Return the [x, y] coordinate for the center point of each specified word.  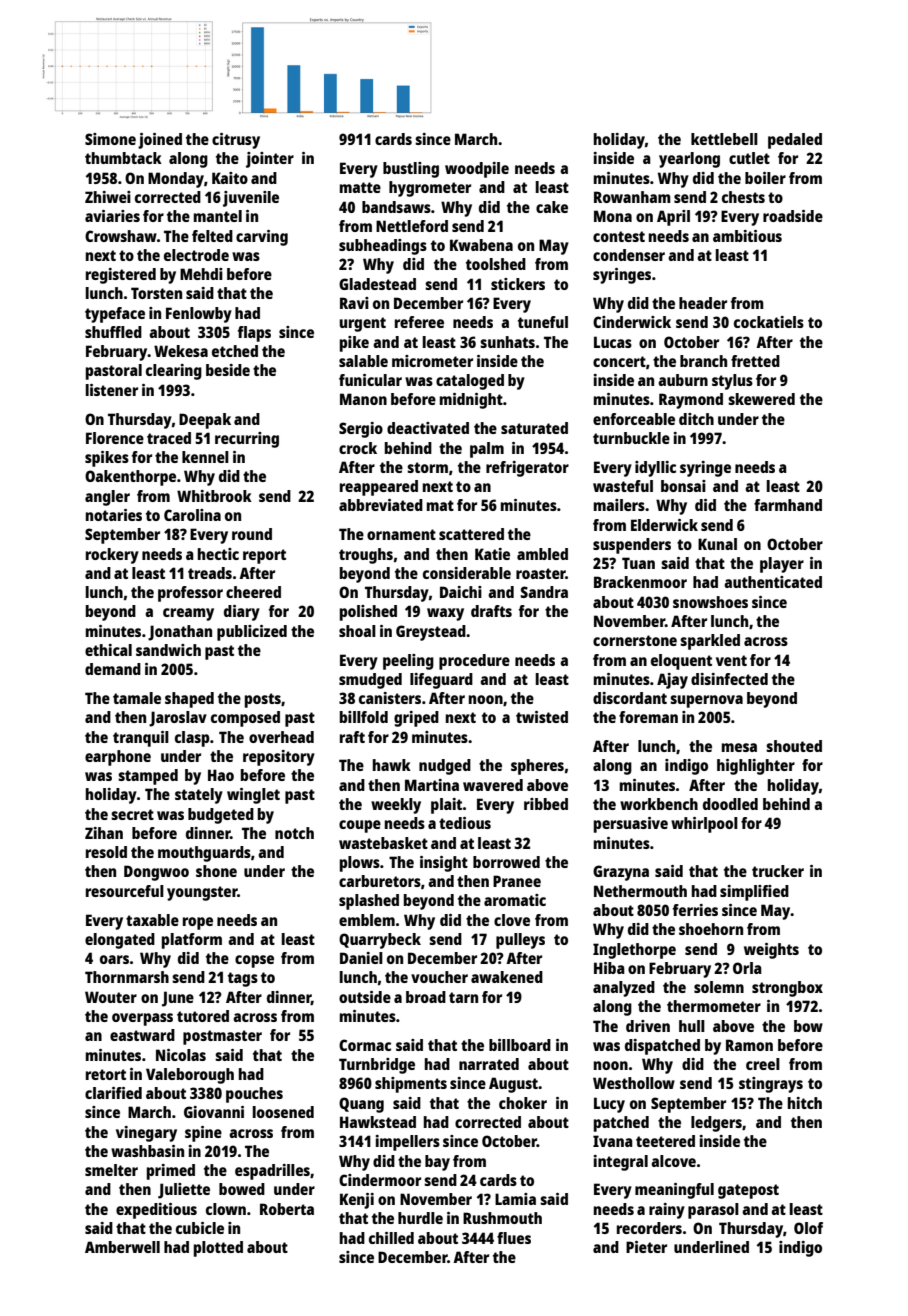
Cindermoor [380, 1180]
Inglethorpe [634, 951]
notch [294, 833]
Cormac [365, 1045]
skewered [761, 399]
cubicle [200, 1228]
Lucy [609, 1105]
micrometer [432, 361]
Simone [110, 139]
